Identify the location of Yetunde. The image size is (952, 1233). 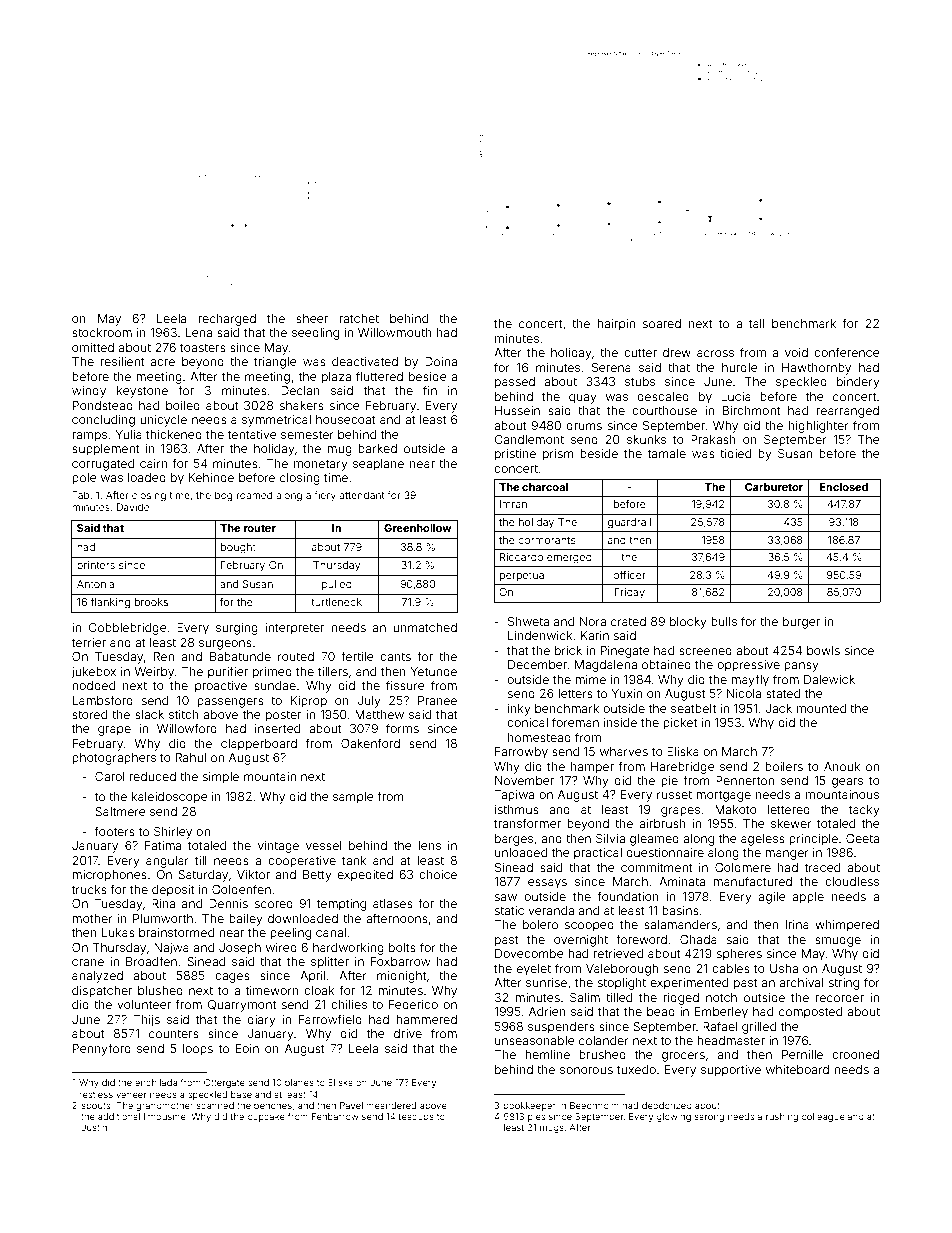
(433, 671).
